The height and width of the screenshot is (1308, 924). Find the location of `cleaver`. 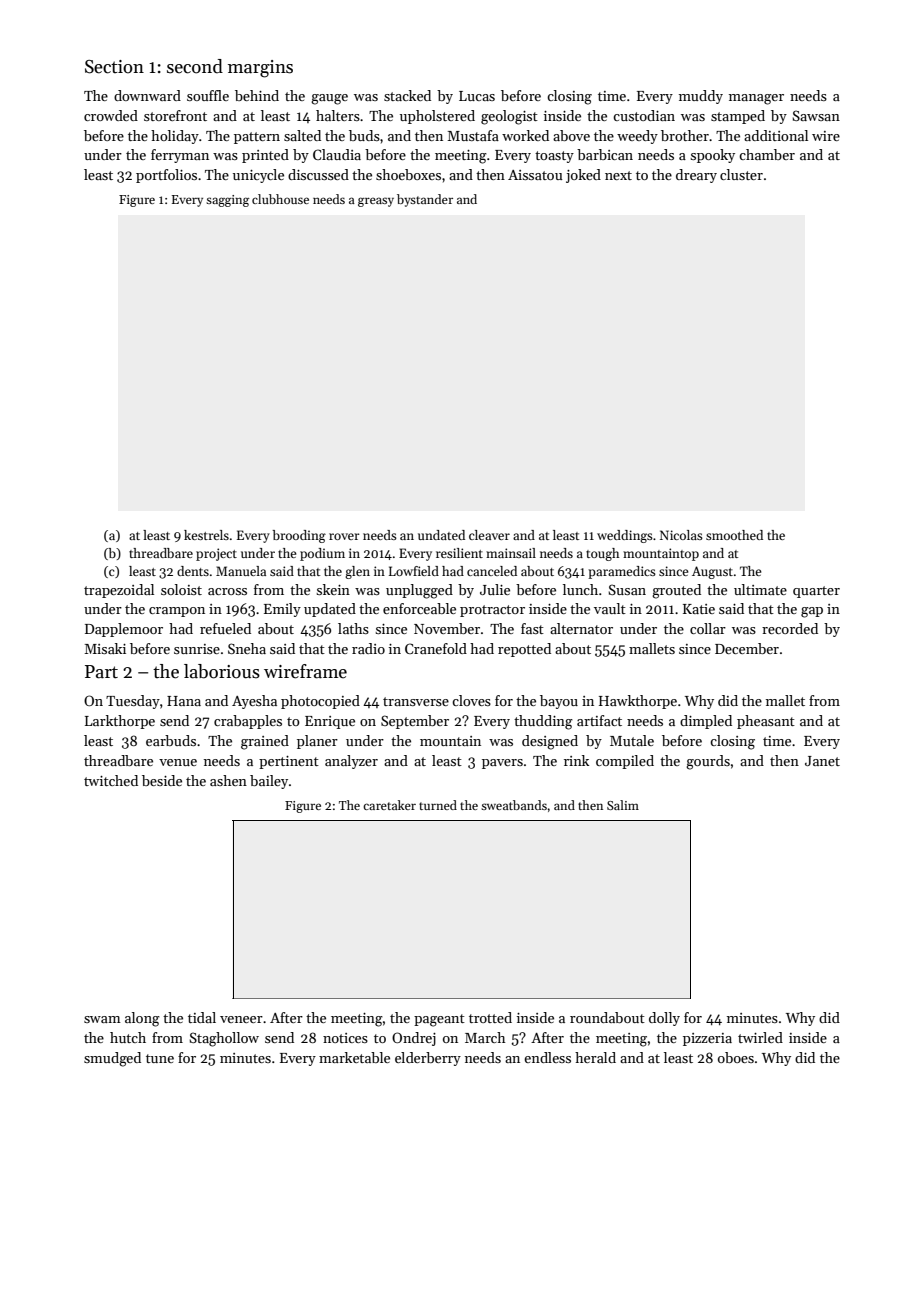

cleaver is located at coordinates (489, 535).
